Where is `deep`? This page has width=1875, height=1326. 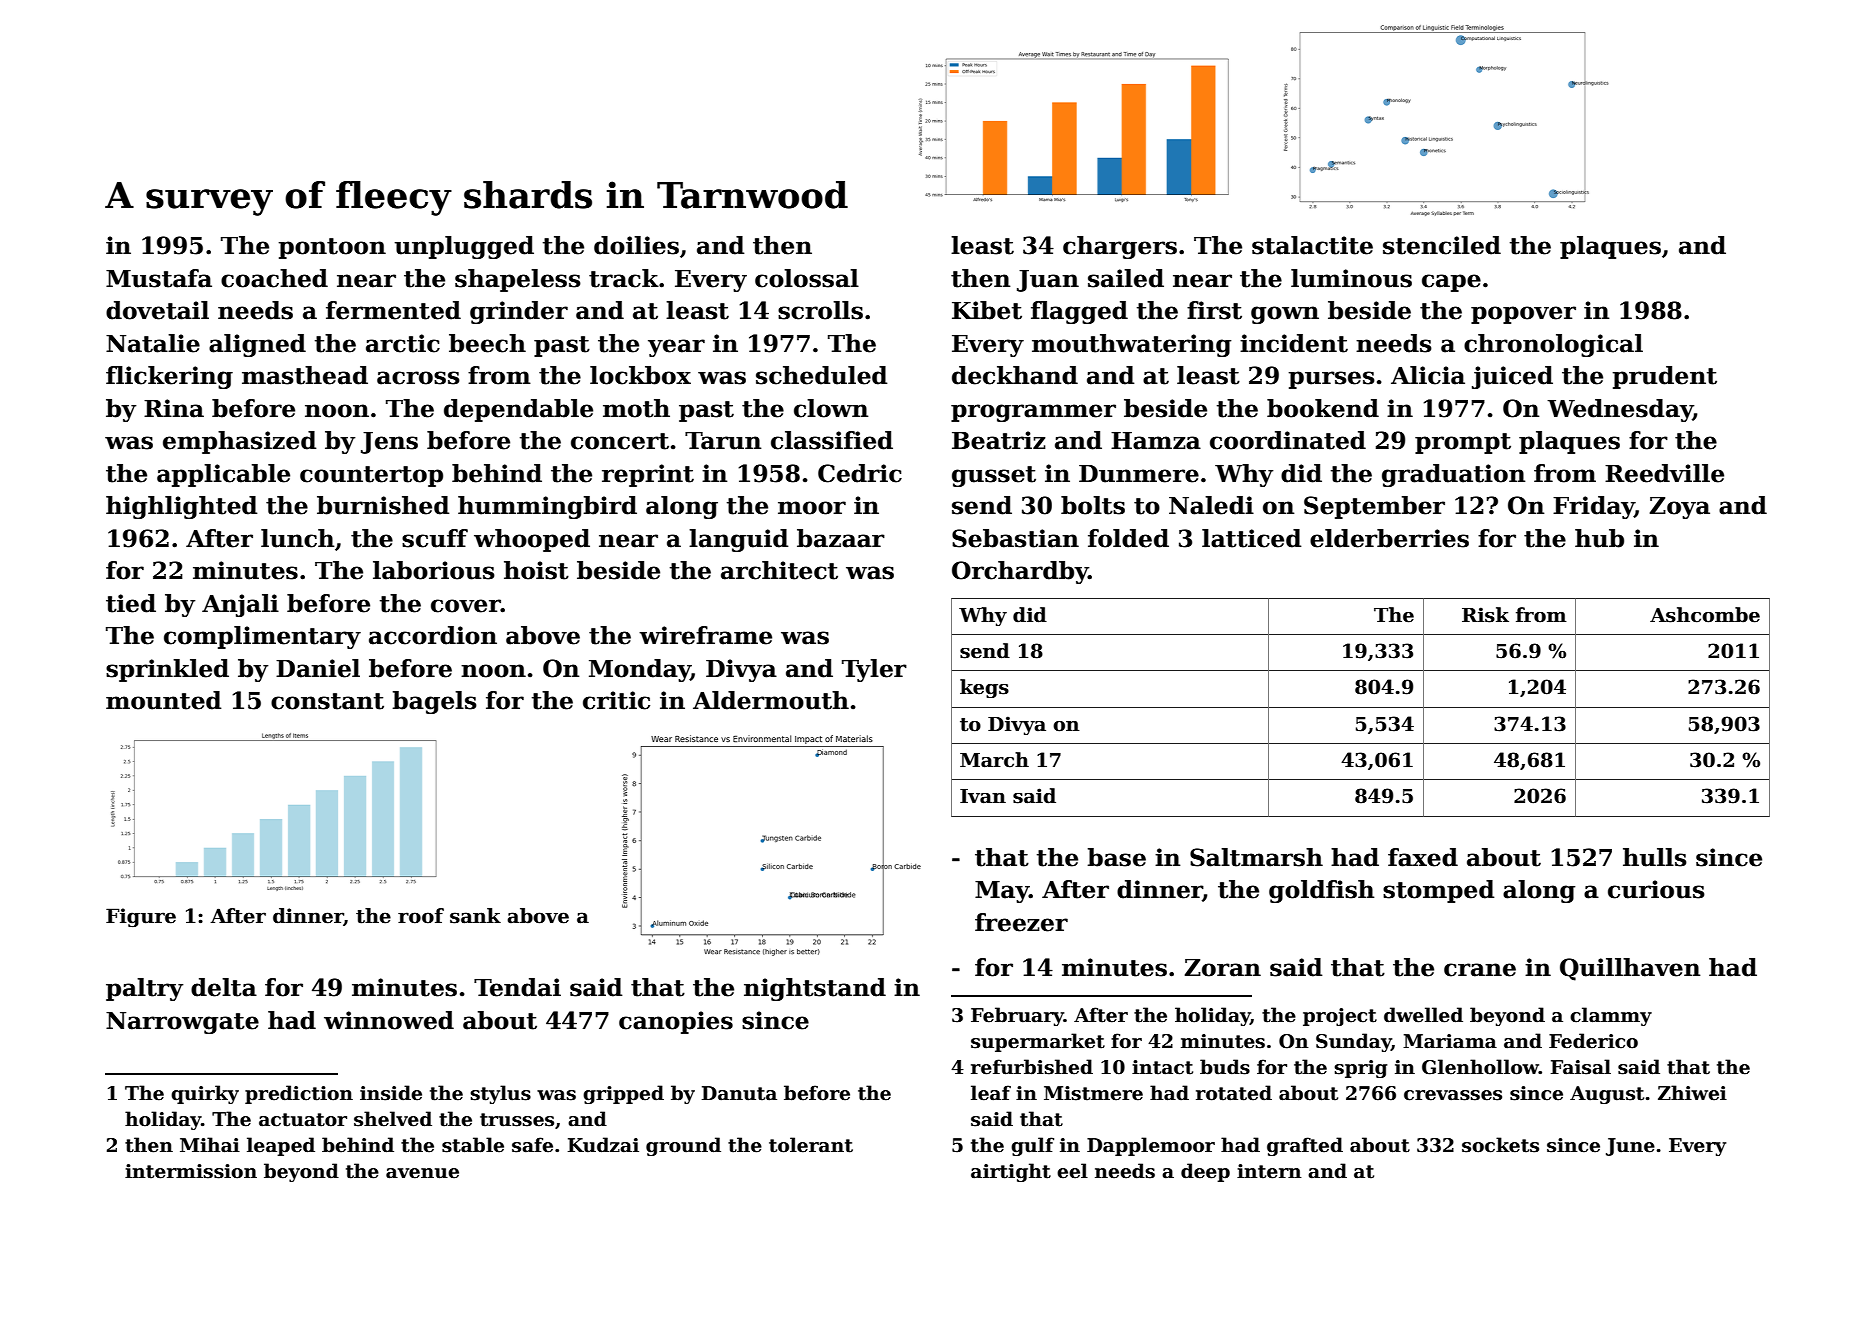 deep is located at coordinates (1205, 1172).
